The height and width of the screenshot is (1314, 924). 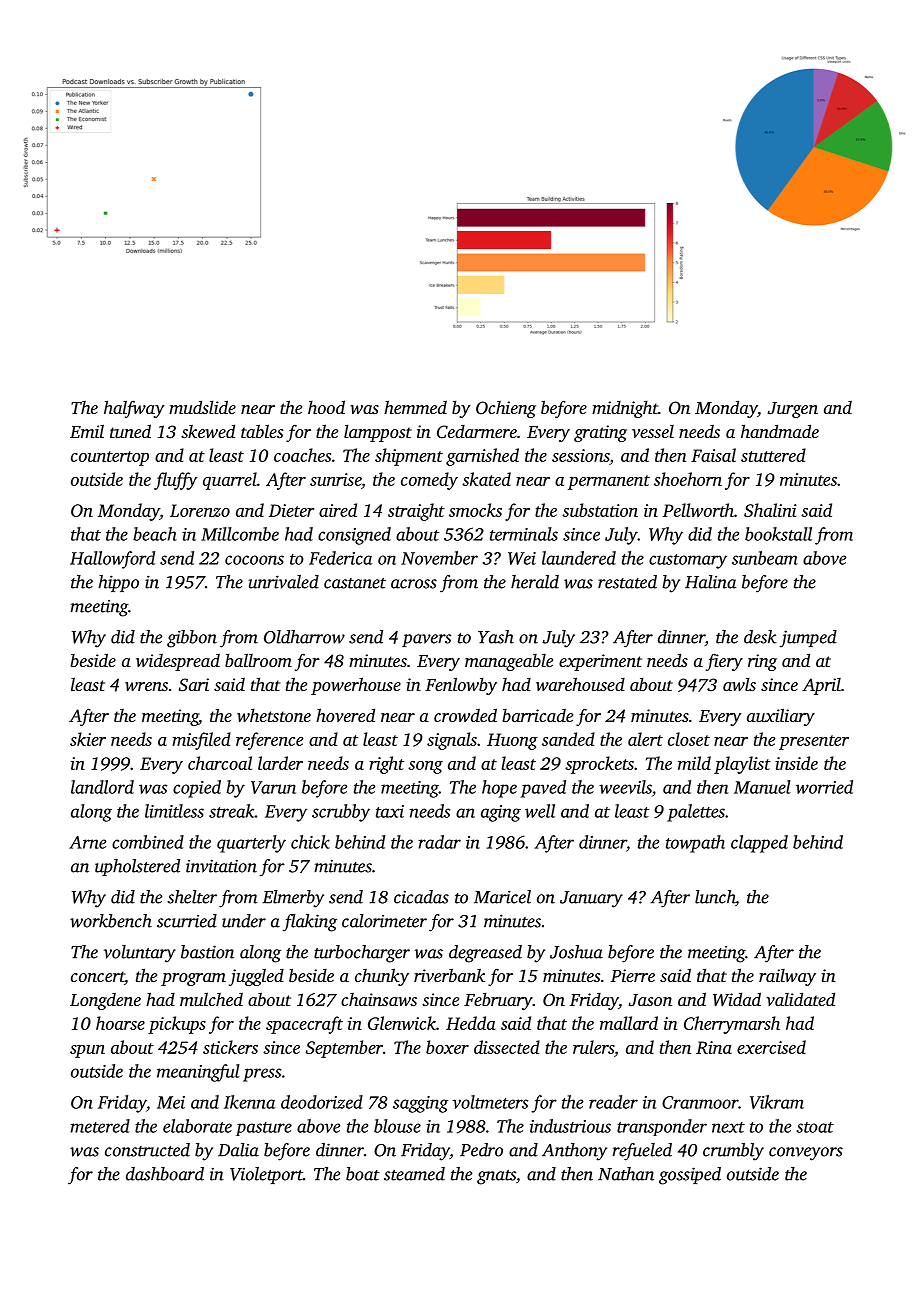 What do you see at coordinates (806, 1154) in the screenshot?
I see `conveyors` at bounding box center [806, 1154].
